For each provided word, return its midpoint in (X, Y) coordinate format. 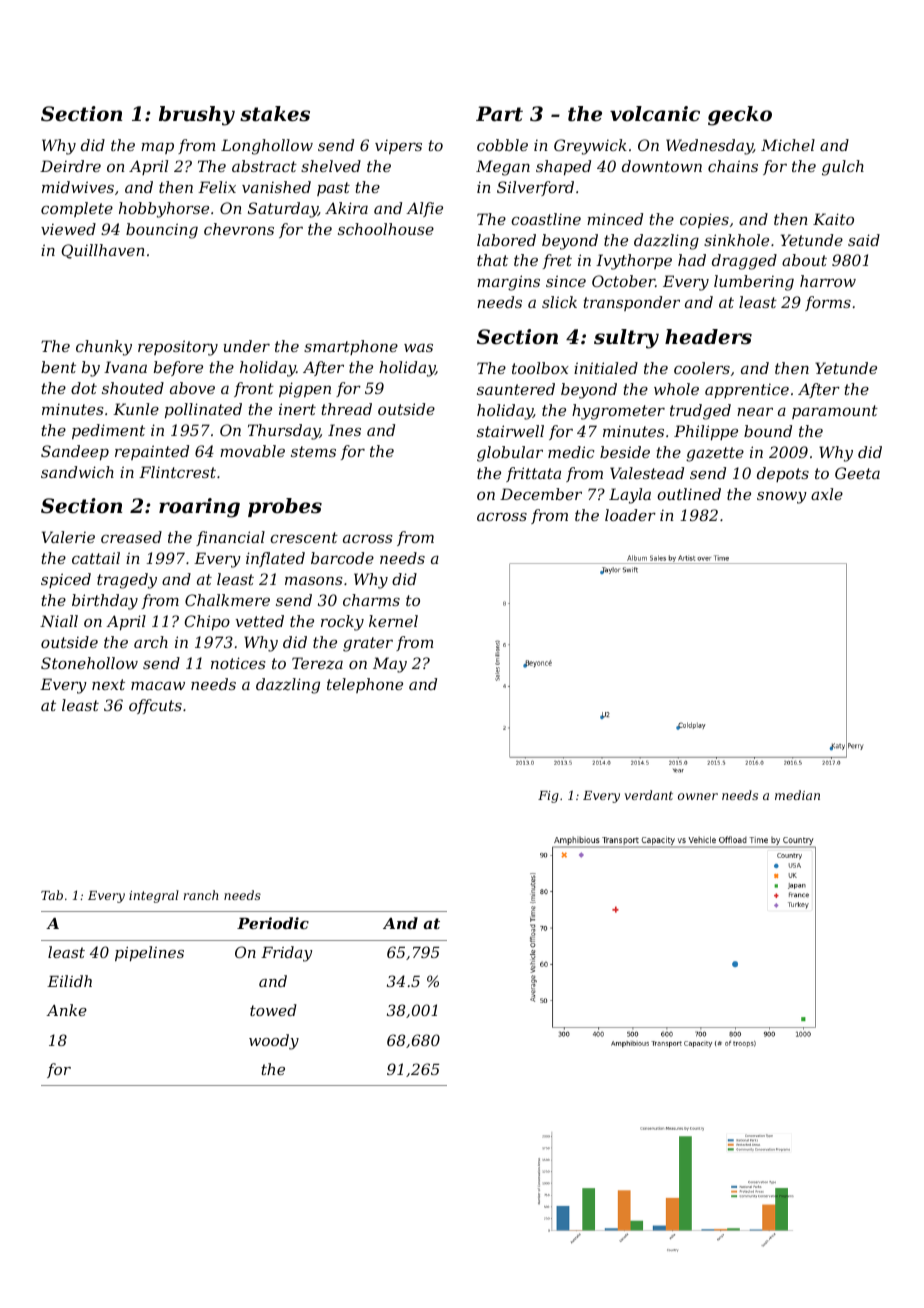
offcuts (155, 706)
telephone (365, 685)
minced (615, 219)
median (797, 795)
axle (827, 494)
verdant (649, 795)
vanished (276, 187)
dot (84, 388)
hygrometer (618, 412)
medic (571, 452)
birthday (105, 602)
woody (274, 1042)
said (864, 240)
